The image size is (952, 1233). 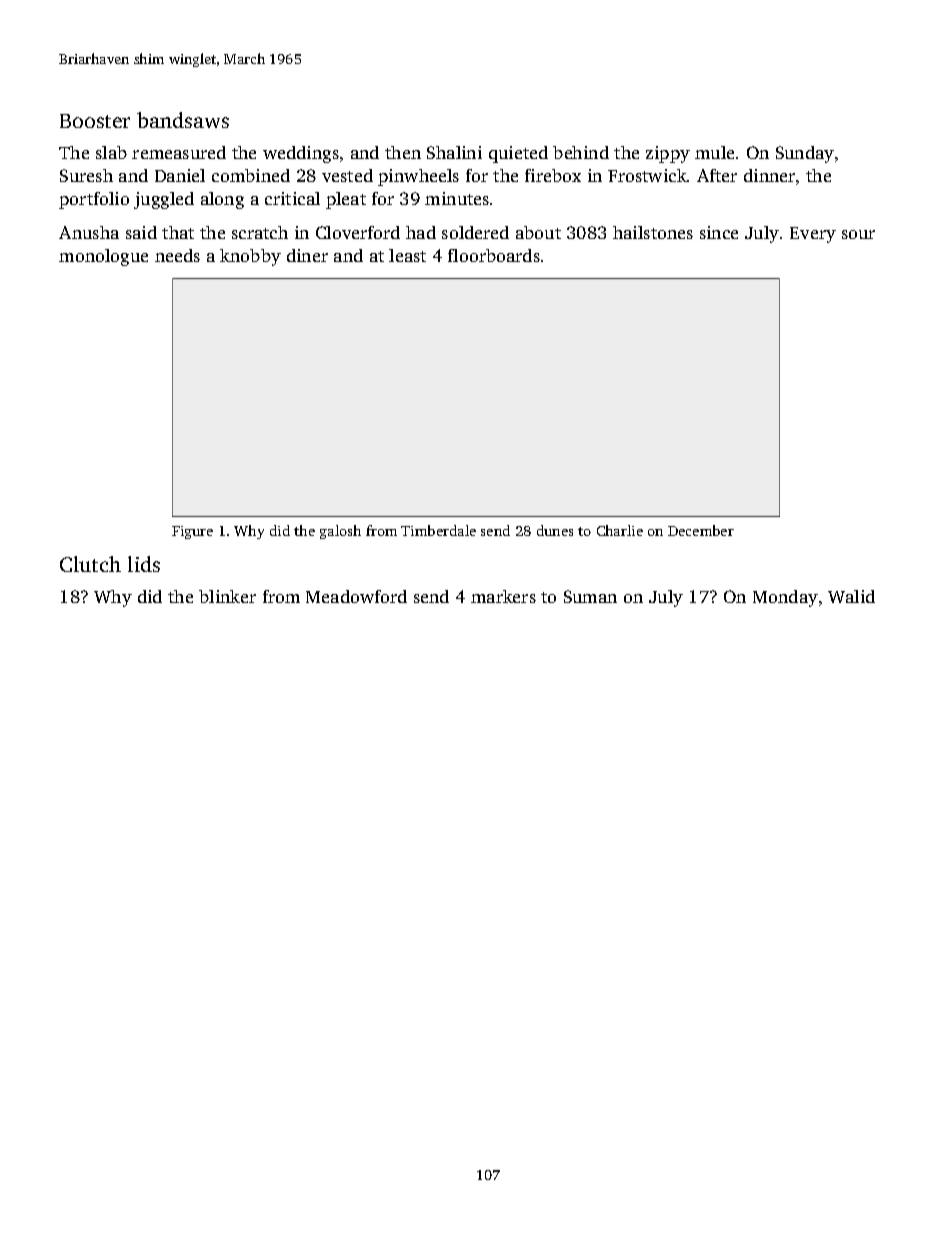 What do you see at coordinates (813, 235) in the page?
I see `Every` at bounding box center [813, 235].
